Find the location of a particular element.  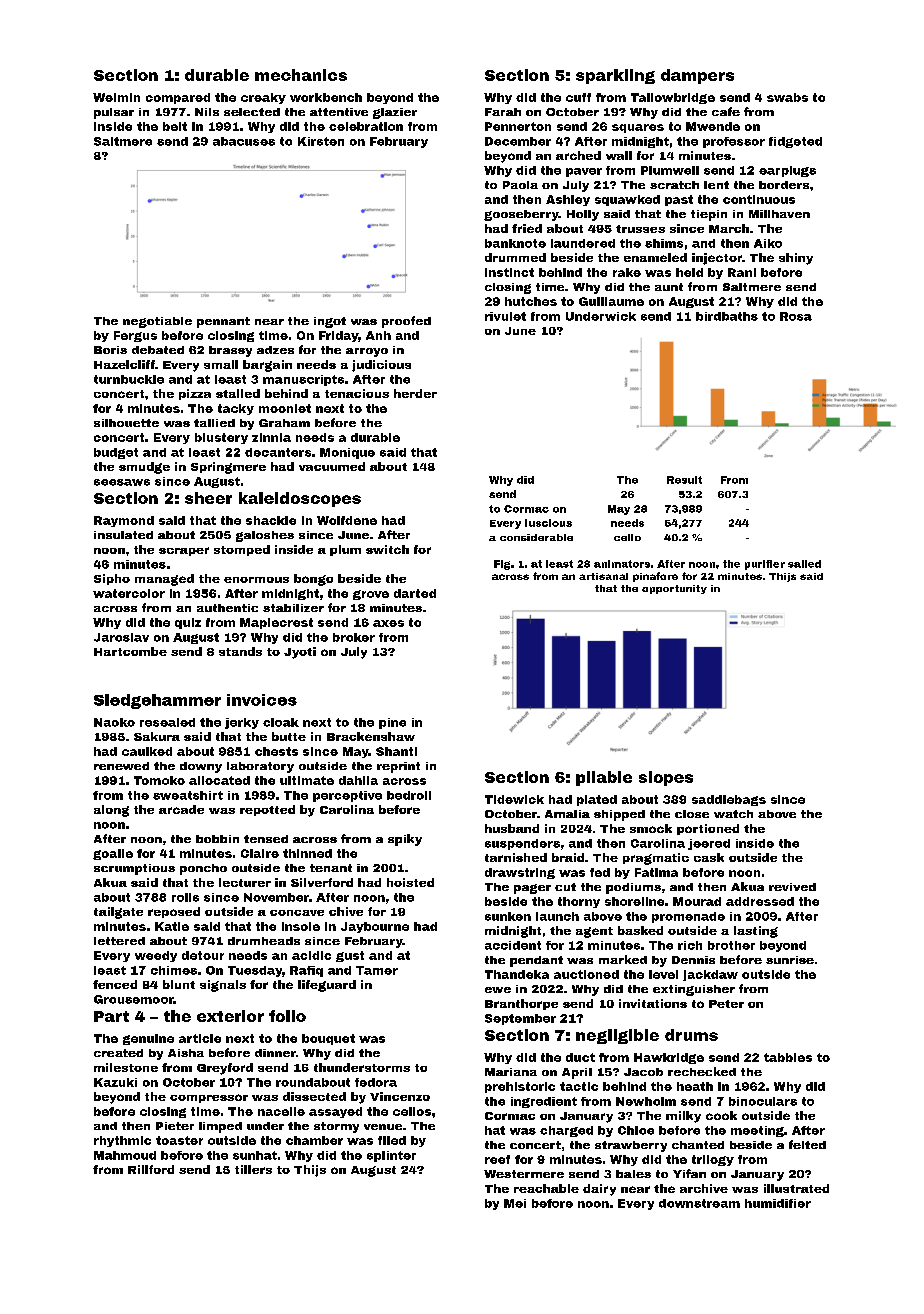

opportunity is located at coordinates (674, 589).
